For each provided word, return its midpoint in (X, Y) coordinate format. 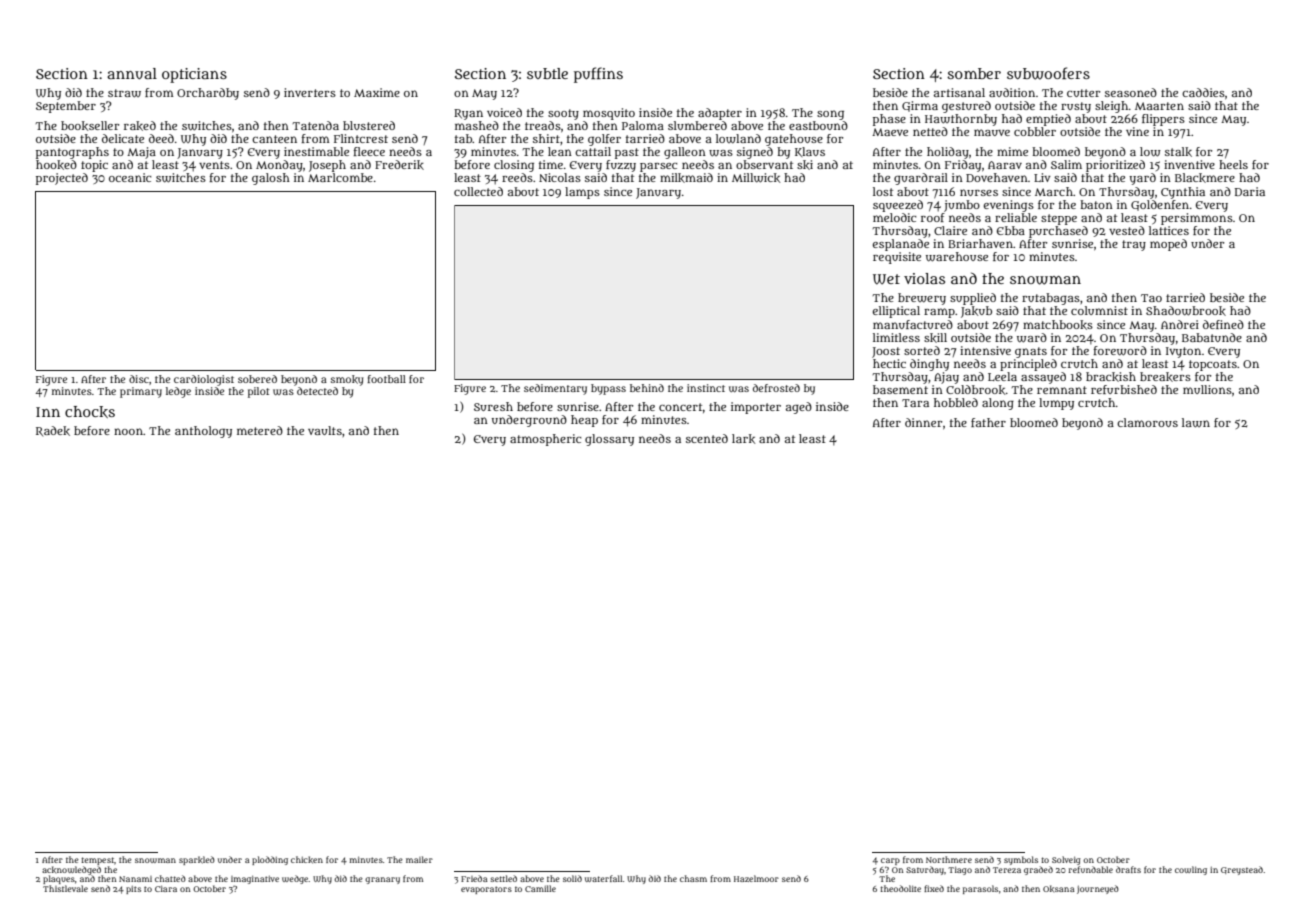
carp (890, 861)
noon (128, 431)
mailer (419, 859)
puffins (598, 75)
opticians (194, 75)
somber (974, 73)
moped (1168, 245)
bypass (608, 389)
